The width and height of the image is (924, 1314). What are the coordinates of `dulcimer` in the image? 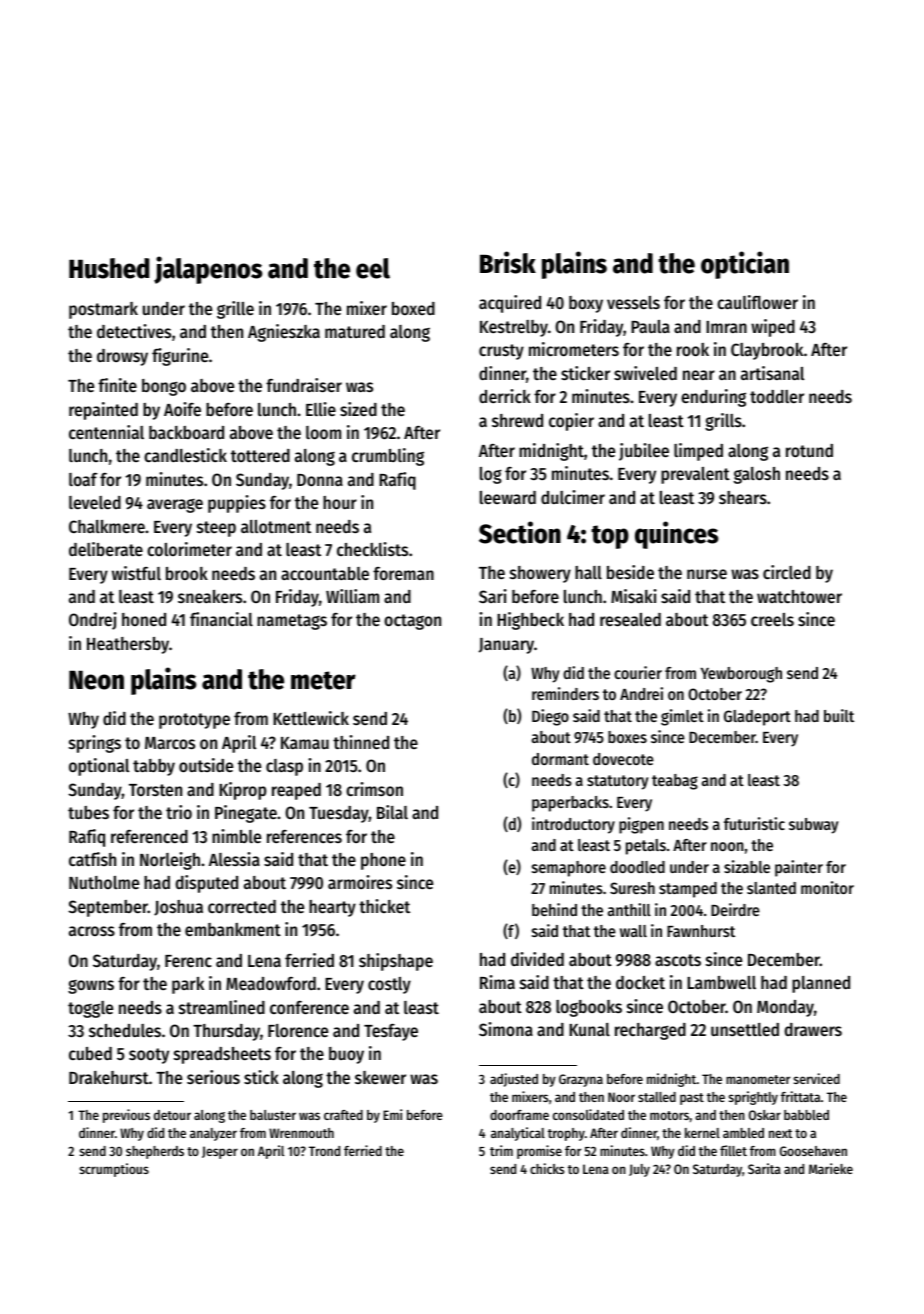 It's located at (573, 497).
